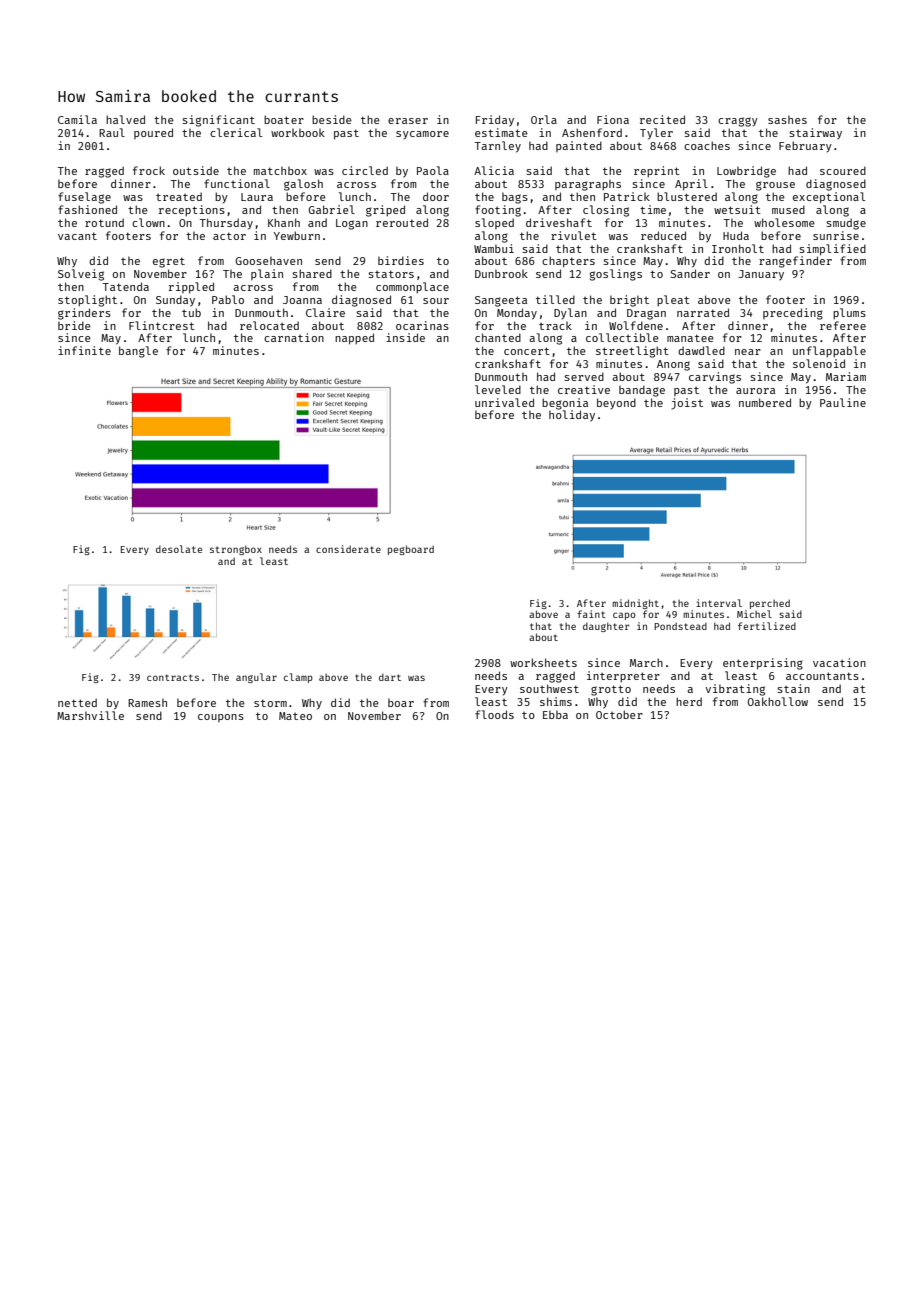  What do you see at coordinates (348, 549) in the page?
I see `considerate` at bounding box center [348, 549].
